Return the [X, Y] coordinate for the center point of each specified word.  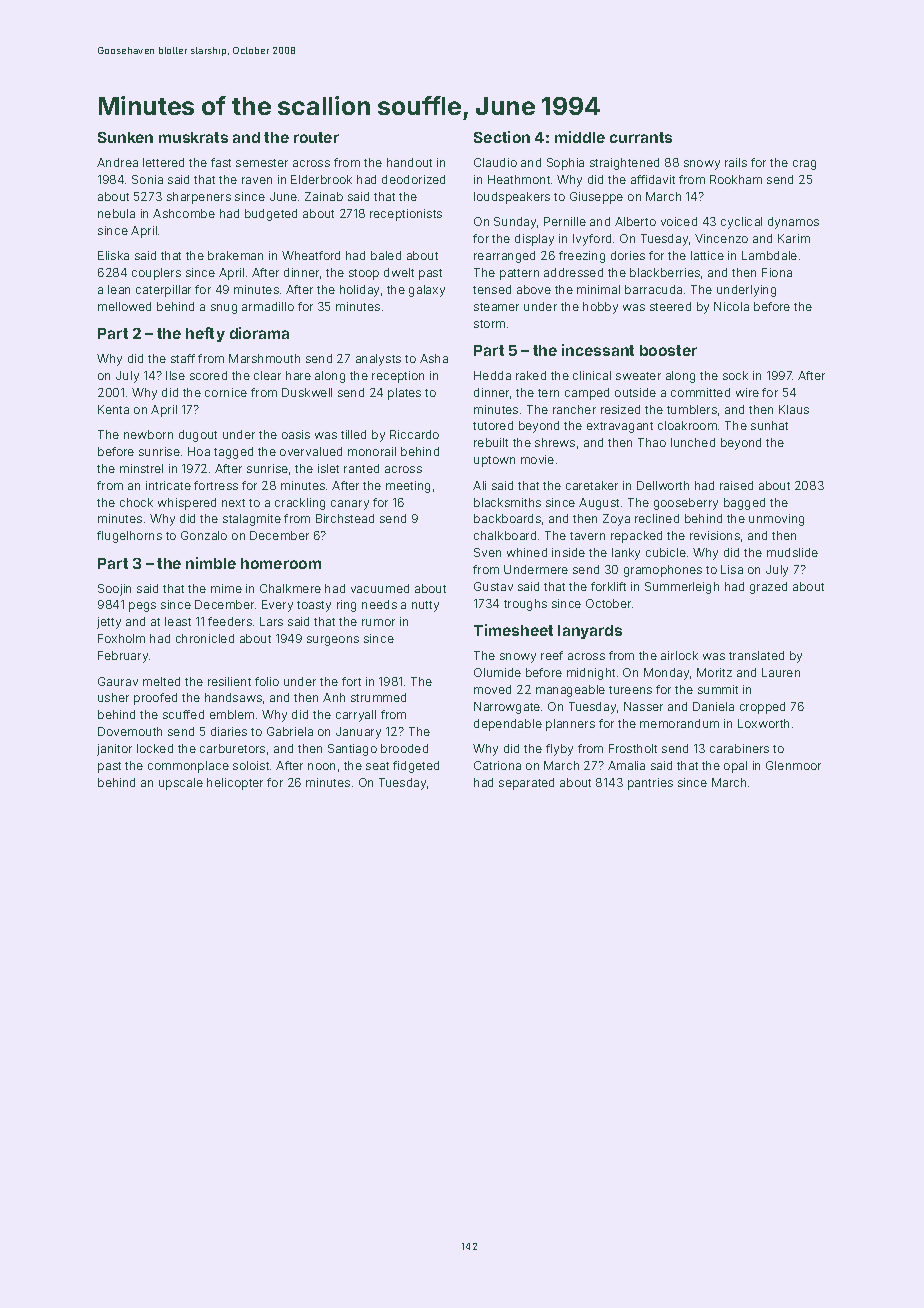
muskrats [193, 137]
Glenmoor [793, 765]
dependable [508, 725]
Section [502, 137]
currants [641, 137]
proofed [155, 699]
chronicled [205, 638]
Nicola [731, 306]
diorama [259, 333]
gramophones [663, 571]
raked [531, 375]
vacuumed [380, 588]
